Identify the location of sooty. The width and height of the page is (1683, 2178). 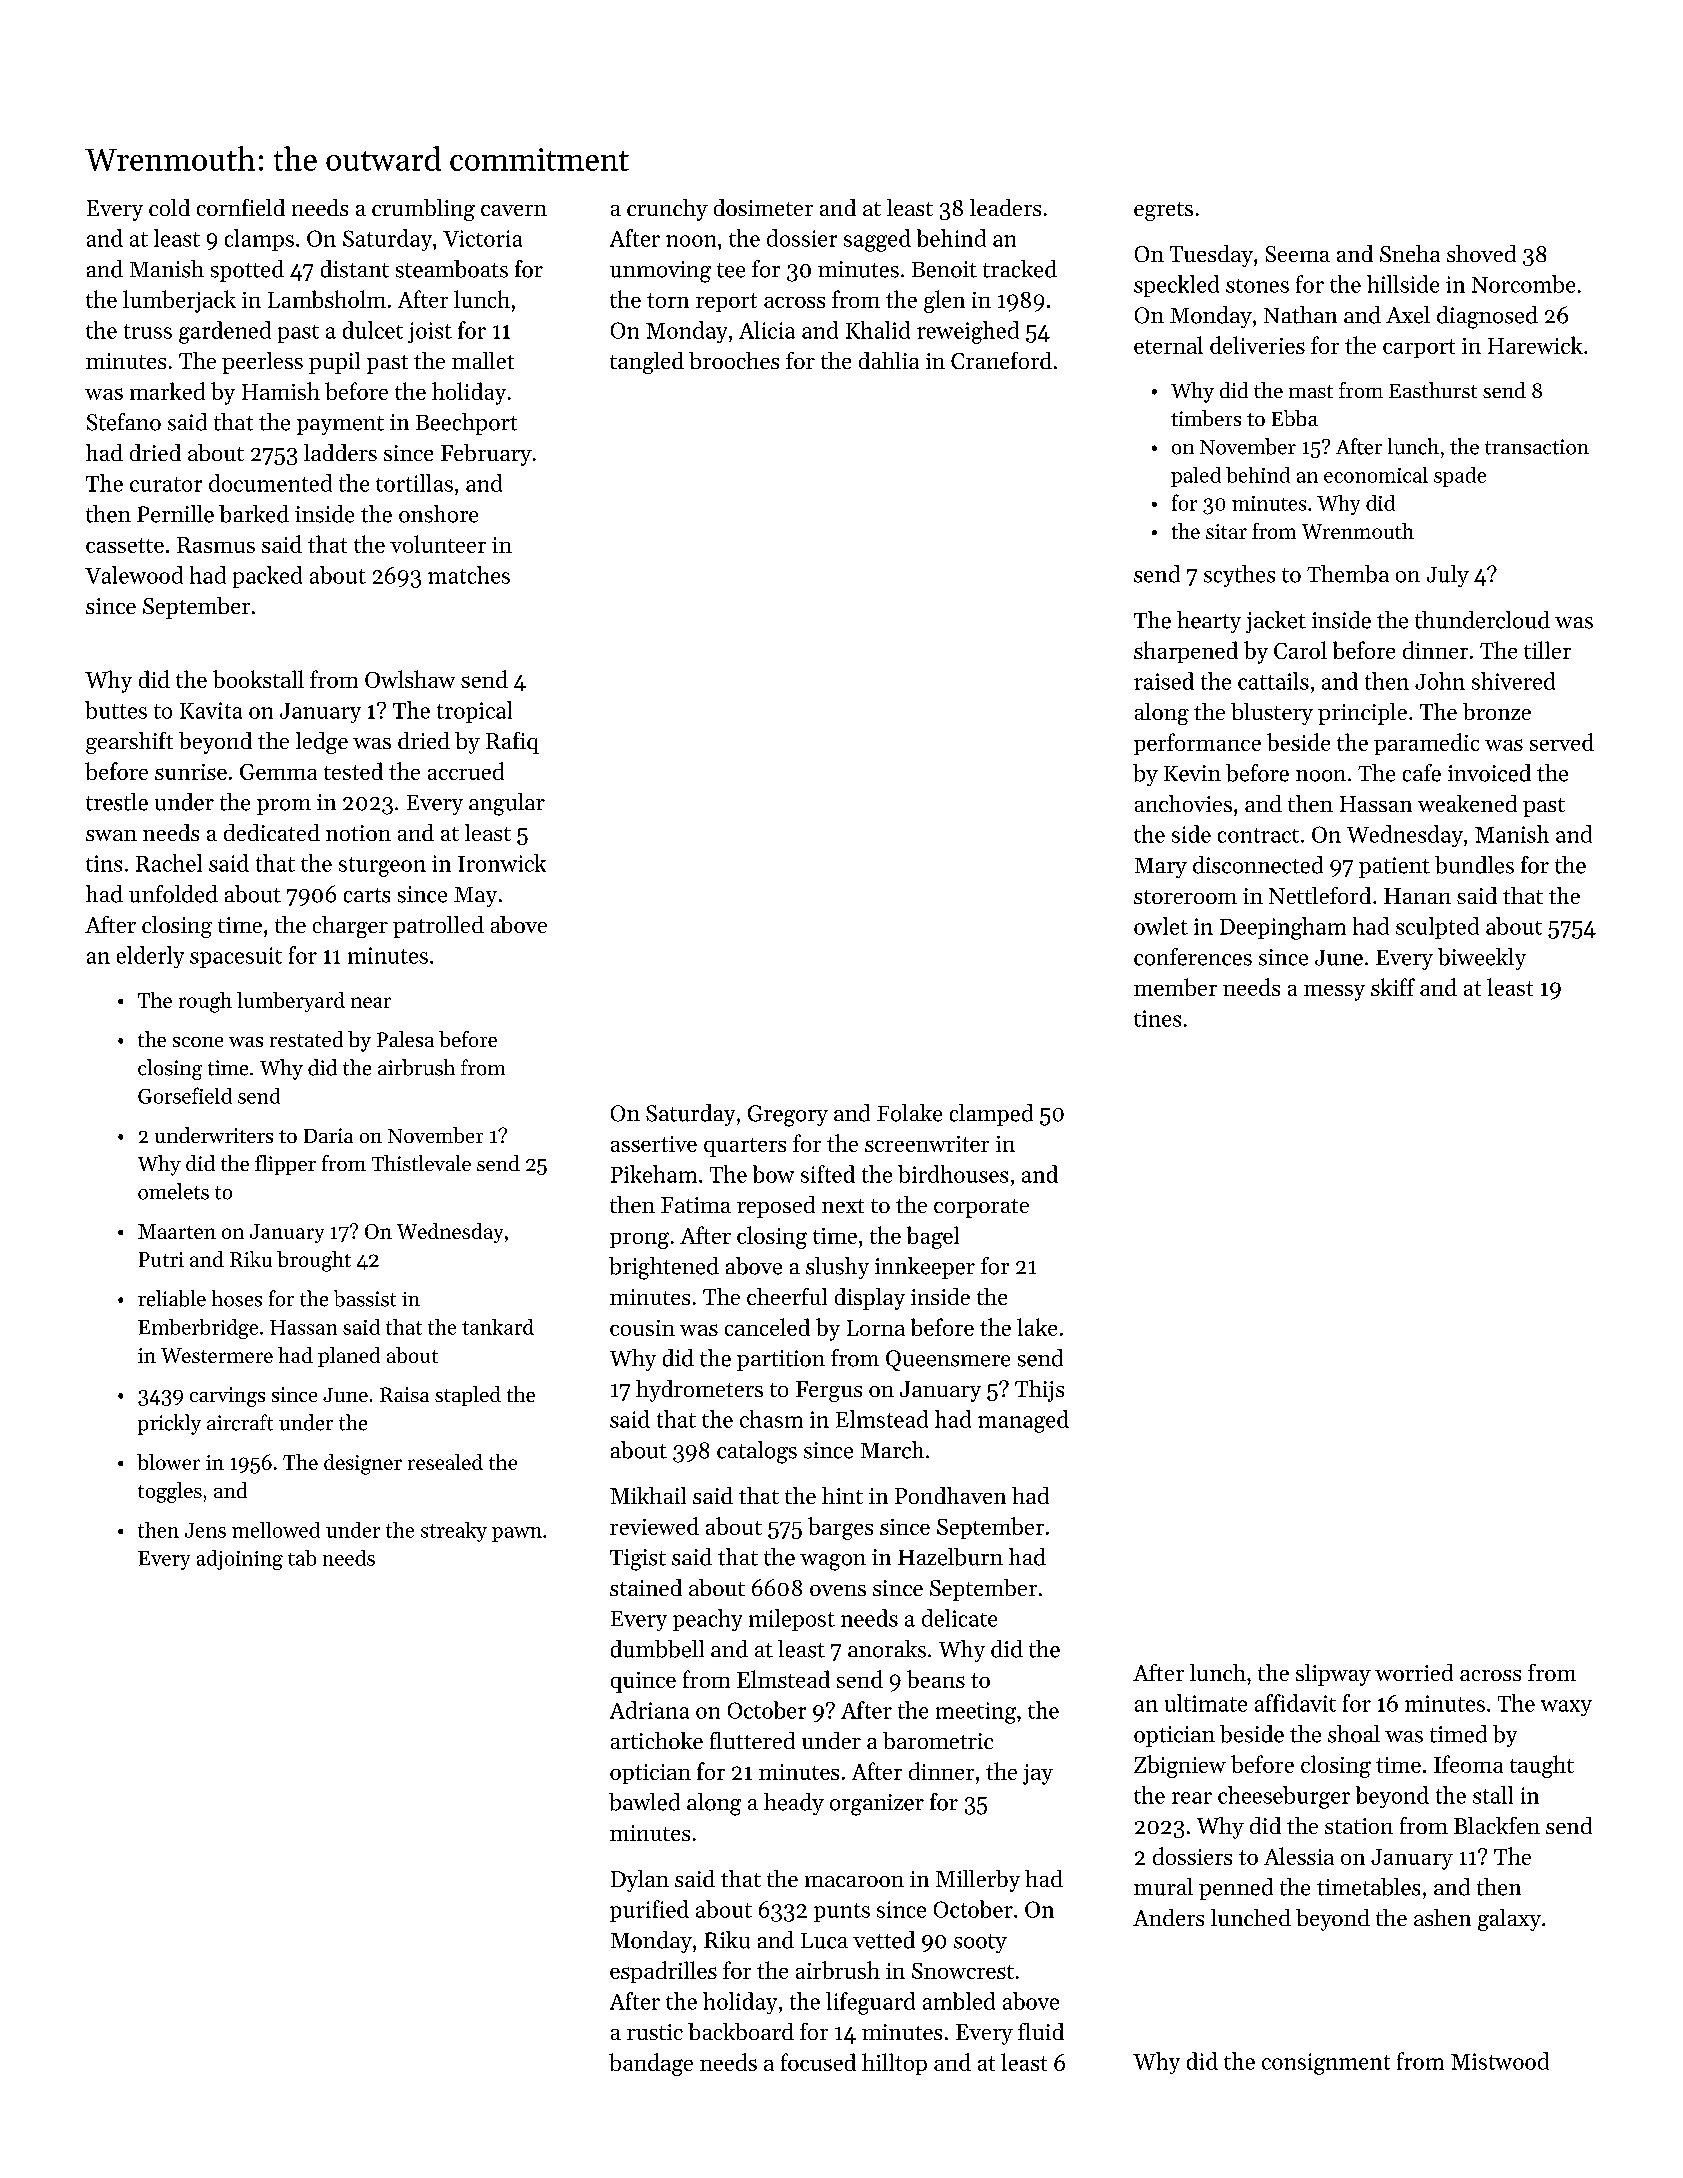
(980, 1943).
